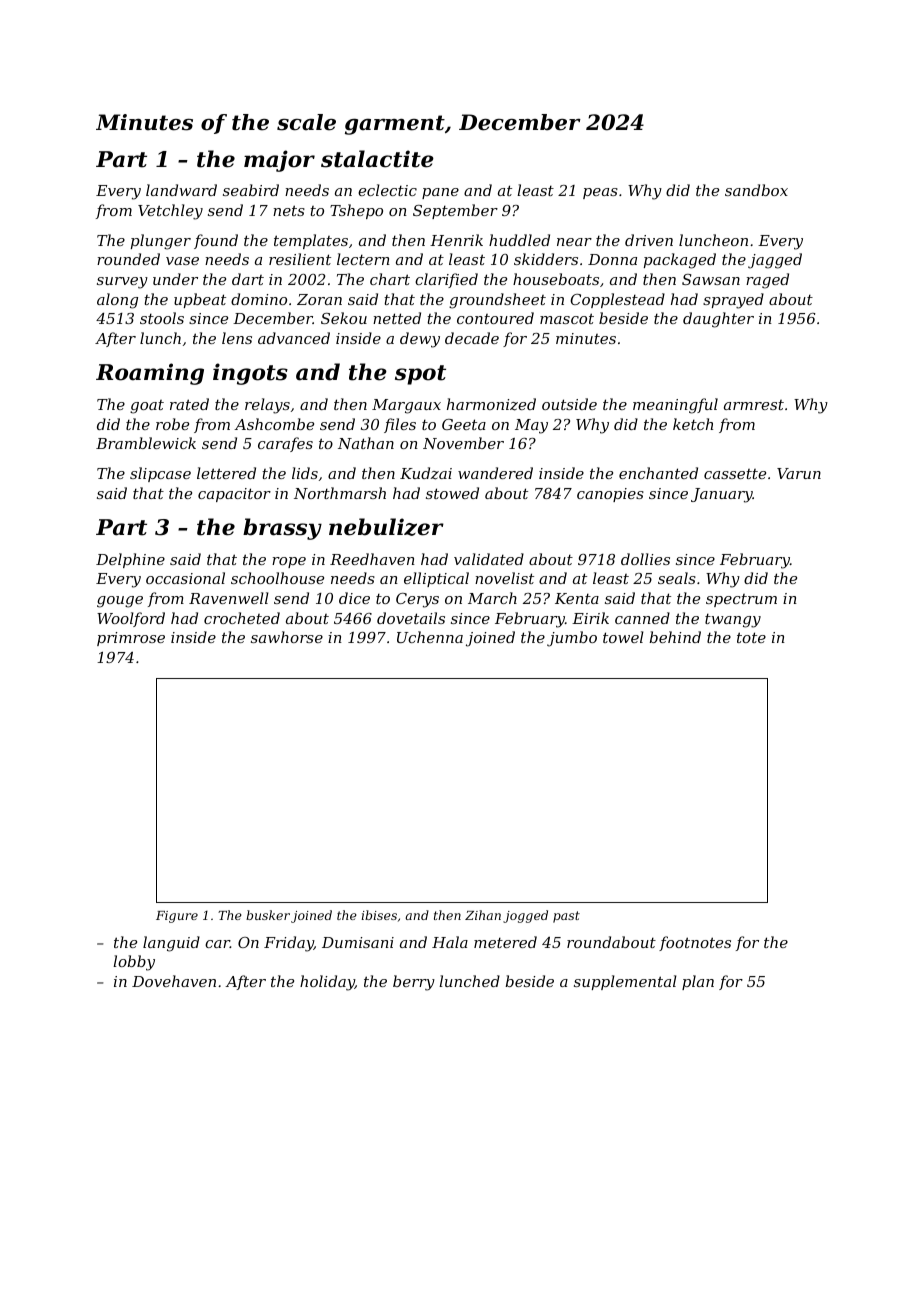 The height and width of the image is (1308, 924). Describe the element at coordinates (177, 917) in the image. I see `Figure` at that location.
